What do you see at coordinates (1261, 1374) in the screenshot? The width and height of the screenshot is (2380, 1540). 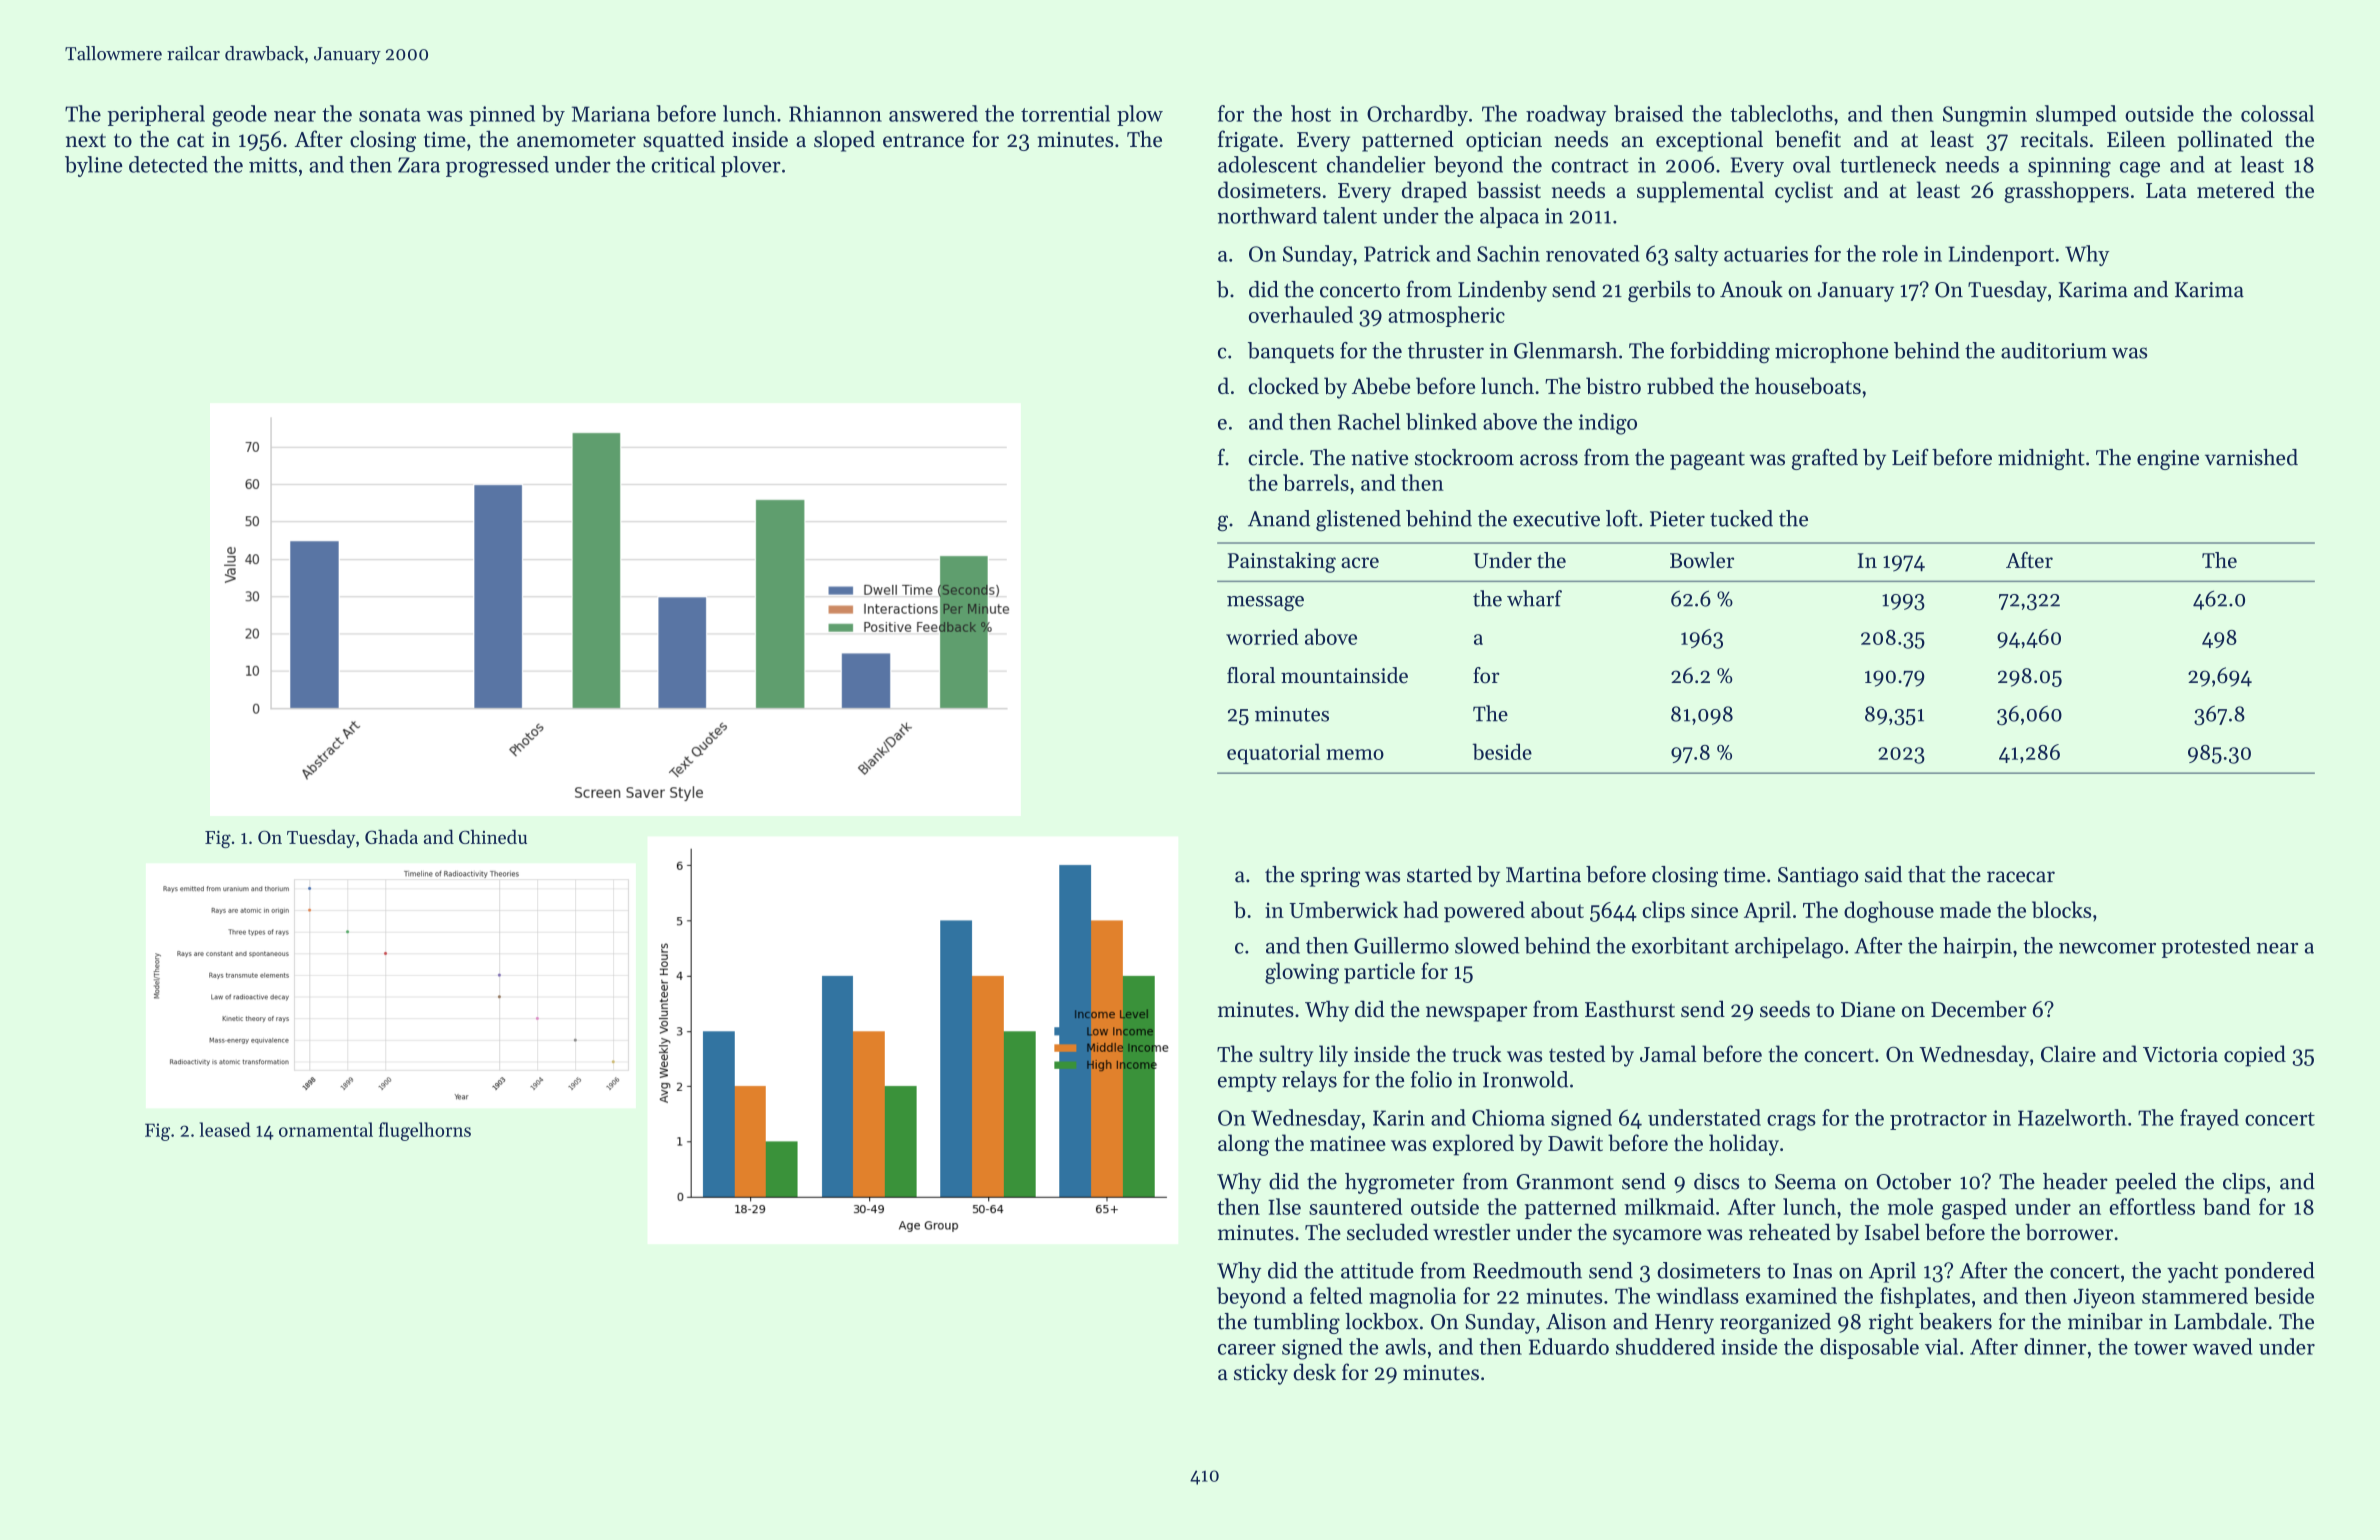 I see `sticky` at bounding box center [1261, 1374].
